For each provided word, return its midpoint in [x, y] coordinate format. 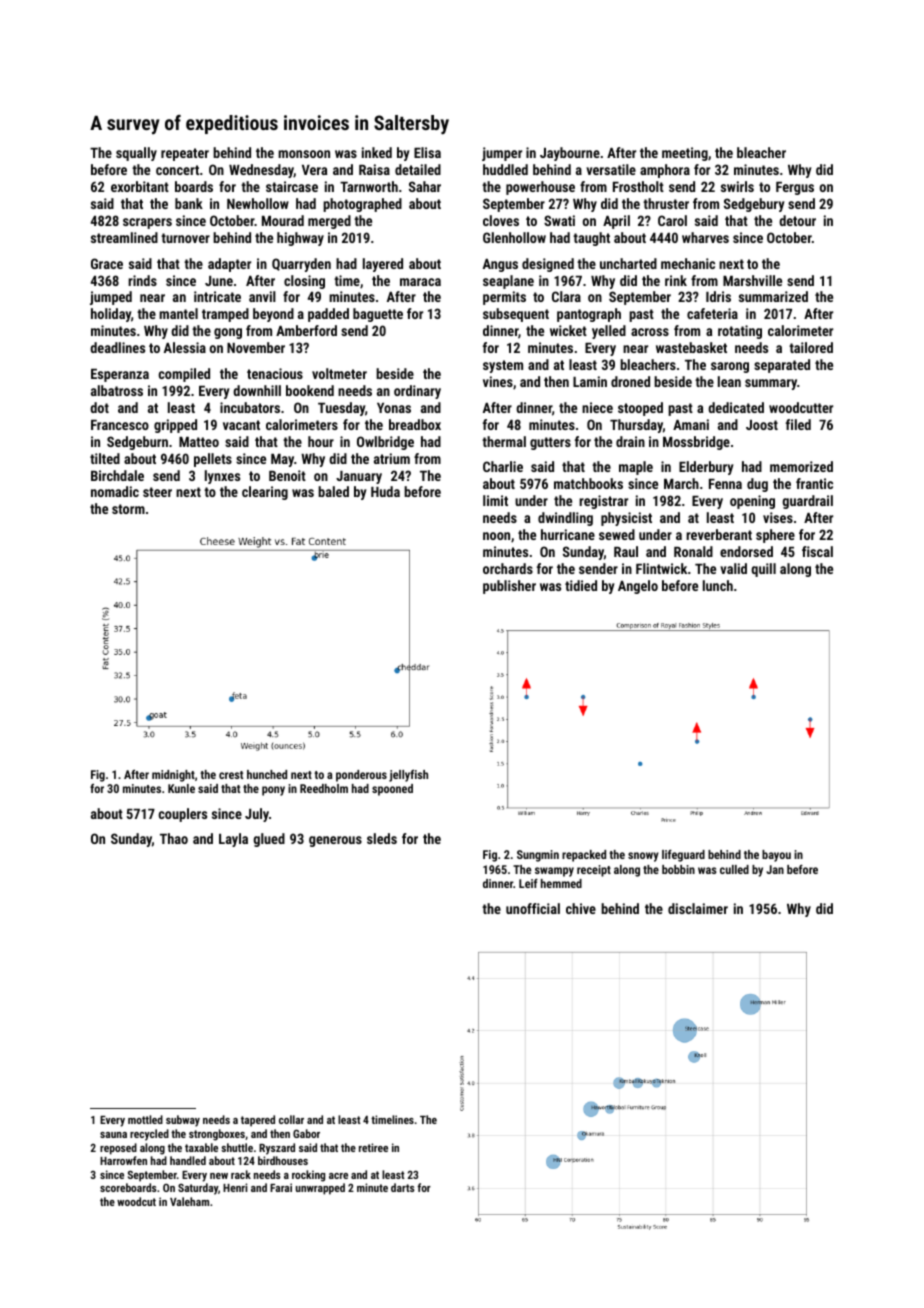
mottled [145, 1119]
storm [128, 509]
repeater [185, 154]
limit [495, 500]
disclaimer [698, 908]
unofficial [533, 908]
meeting [685, 154]
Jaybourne [570, 154]
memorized [801, 466]
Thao [174, 838]
